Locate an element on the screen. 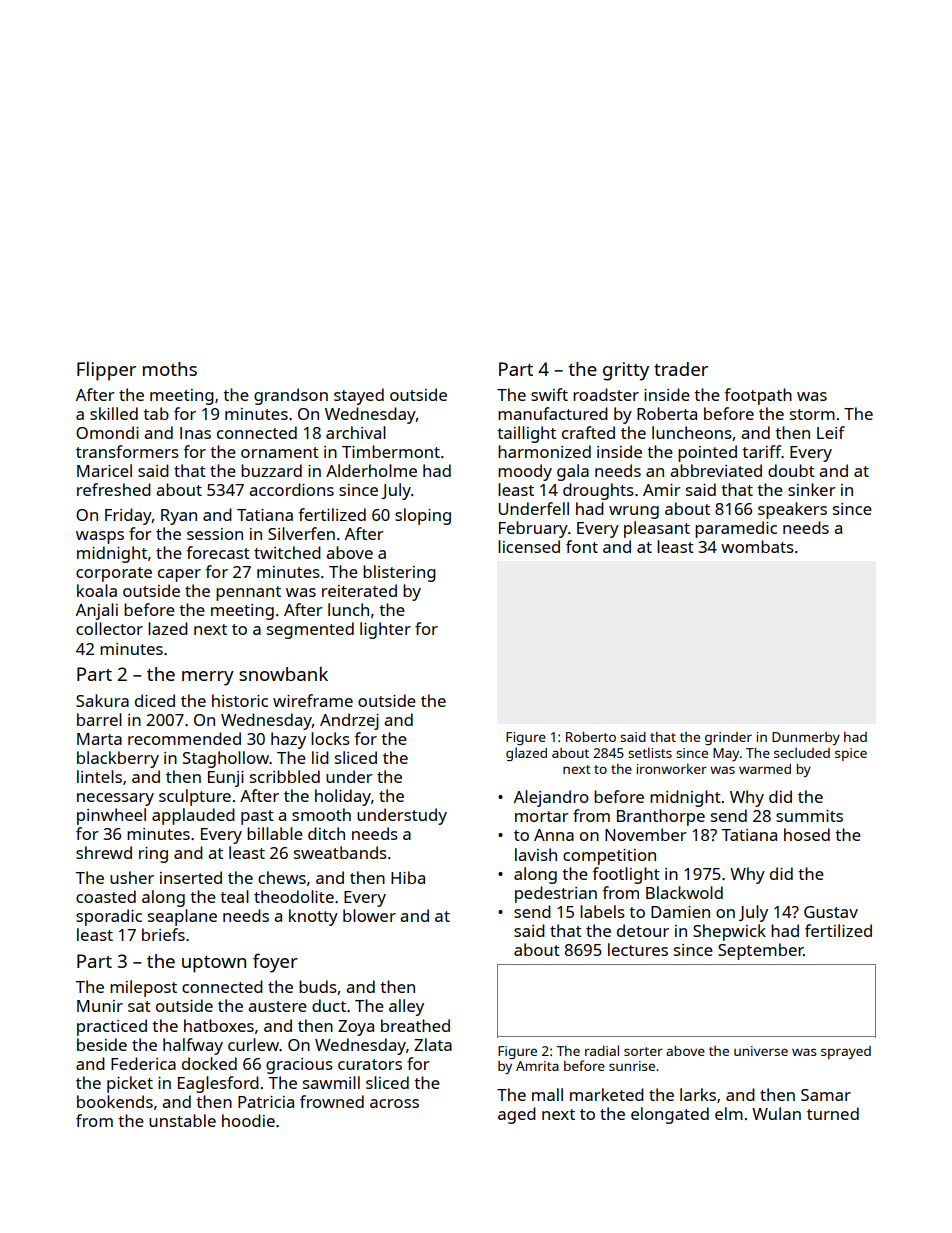  lighter is located at coordinates (385, 630).
